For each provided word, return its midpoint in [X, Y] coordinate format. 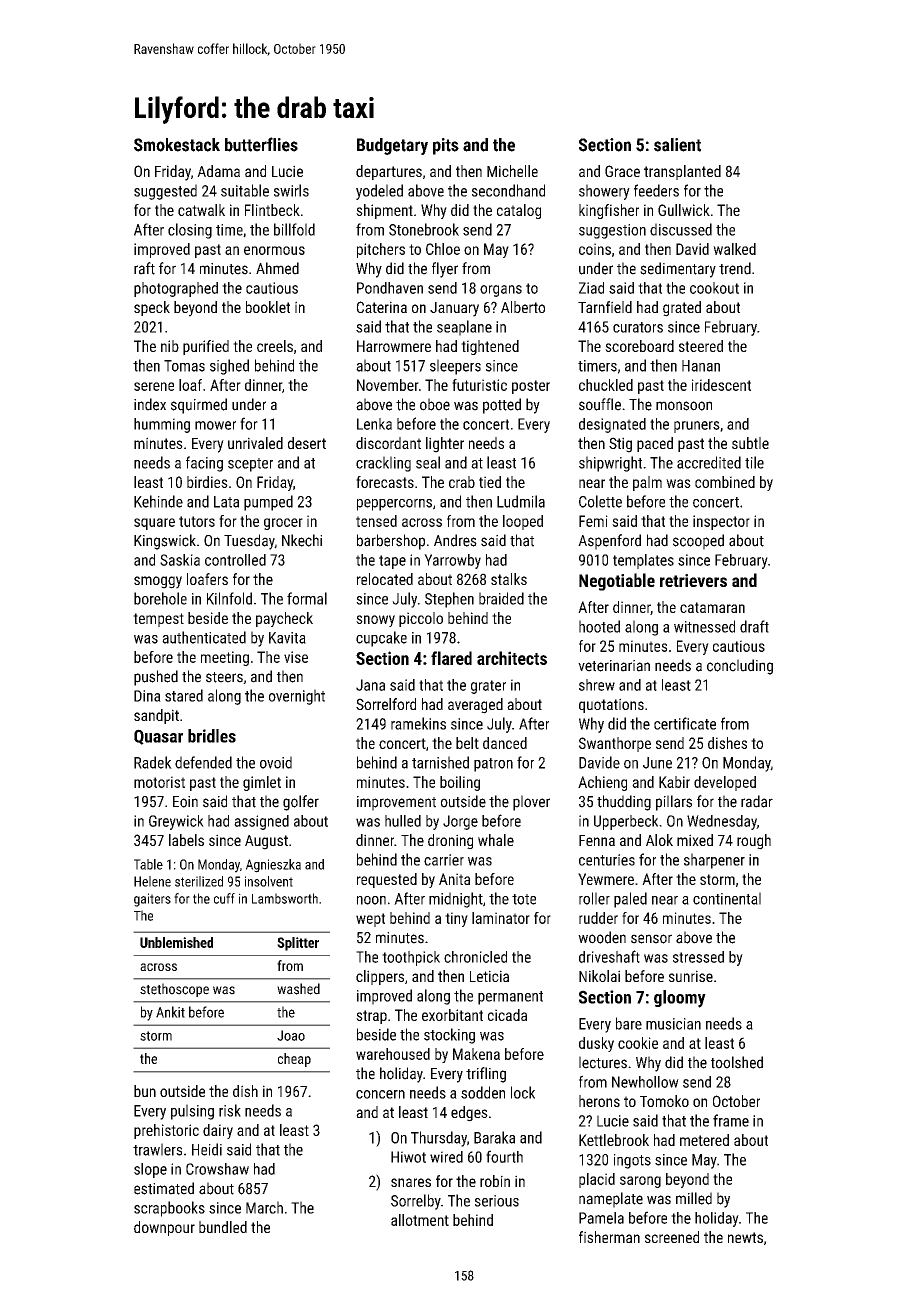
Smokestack [177, 145]
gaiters [152, 900]
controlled [235, 560]
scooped [698, 542]
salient [677, 145]
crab [462, 482]
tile [754, 462]
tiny [456, 919]
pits [446, 146]
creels [275, 346]
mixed [695, 840]
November [388, 385]
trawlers [157, 1149]
